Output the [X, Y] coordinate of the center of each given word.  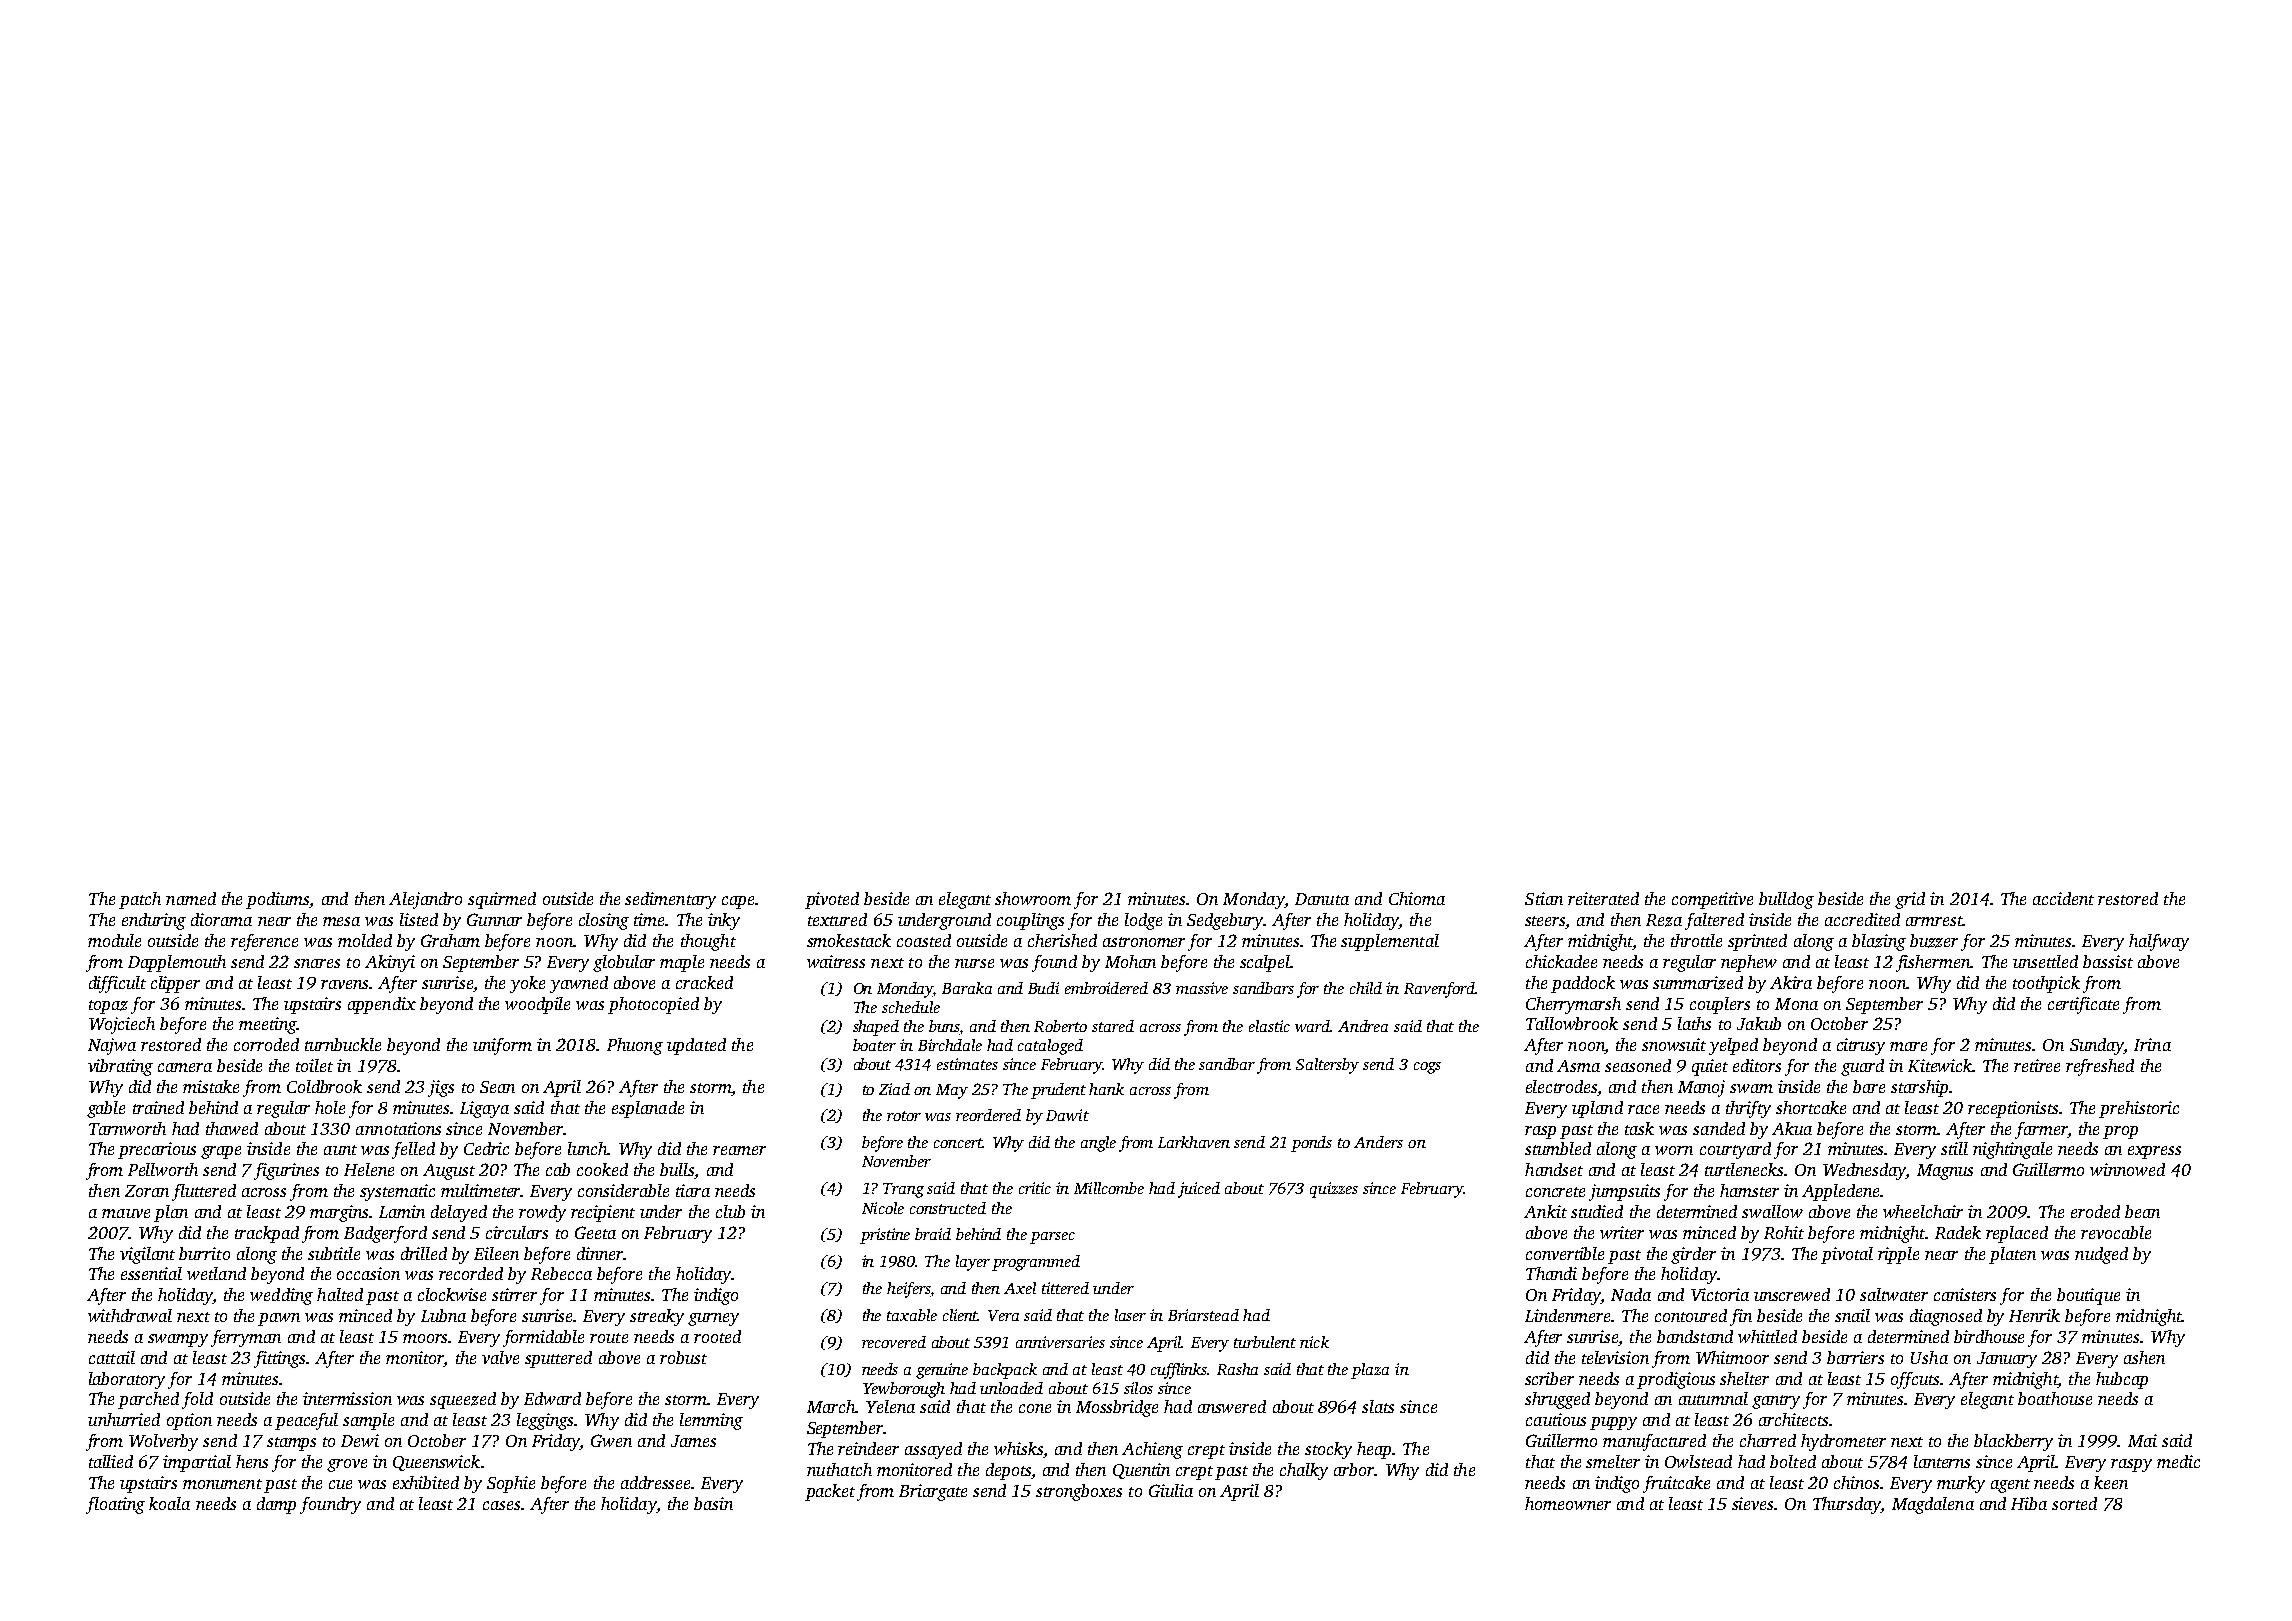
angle [1098, 1144]
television [1615, 1357]
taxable [912, 1315]
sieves [1752, 1503]
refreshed [2100, 1067]
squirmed [502, 900]
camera [185, 1067]
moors [426, 1338]
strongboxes [1079, 1492]
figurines [286, 1171]
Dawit [1067, 1115]
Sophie [511, 1484]
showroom [1033, 898]
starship [1919, 1088]
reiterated [1603, 898]
